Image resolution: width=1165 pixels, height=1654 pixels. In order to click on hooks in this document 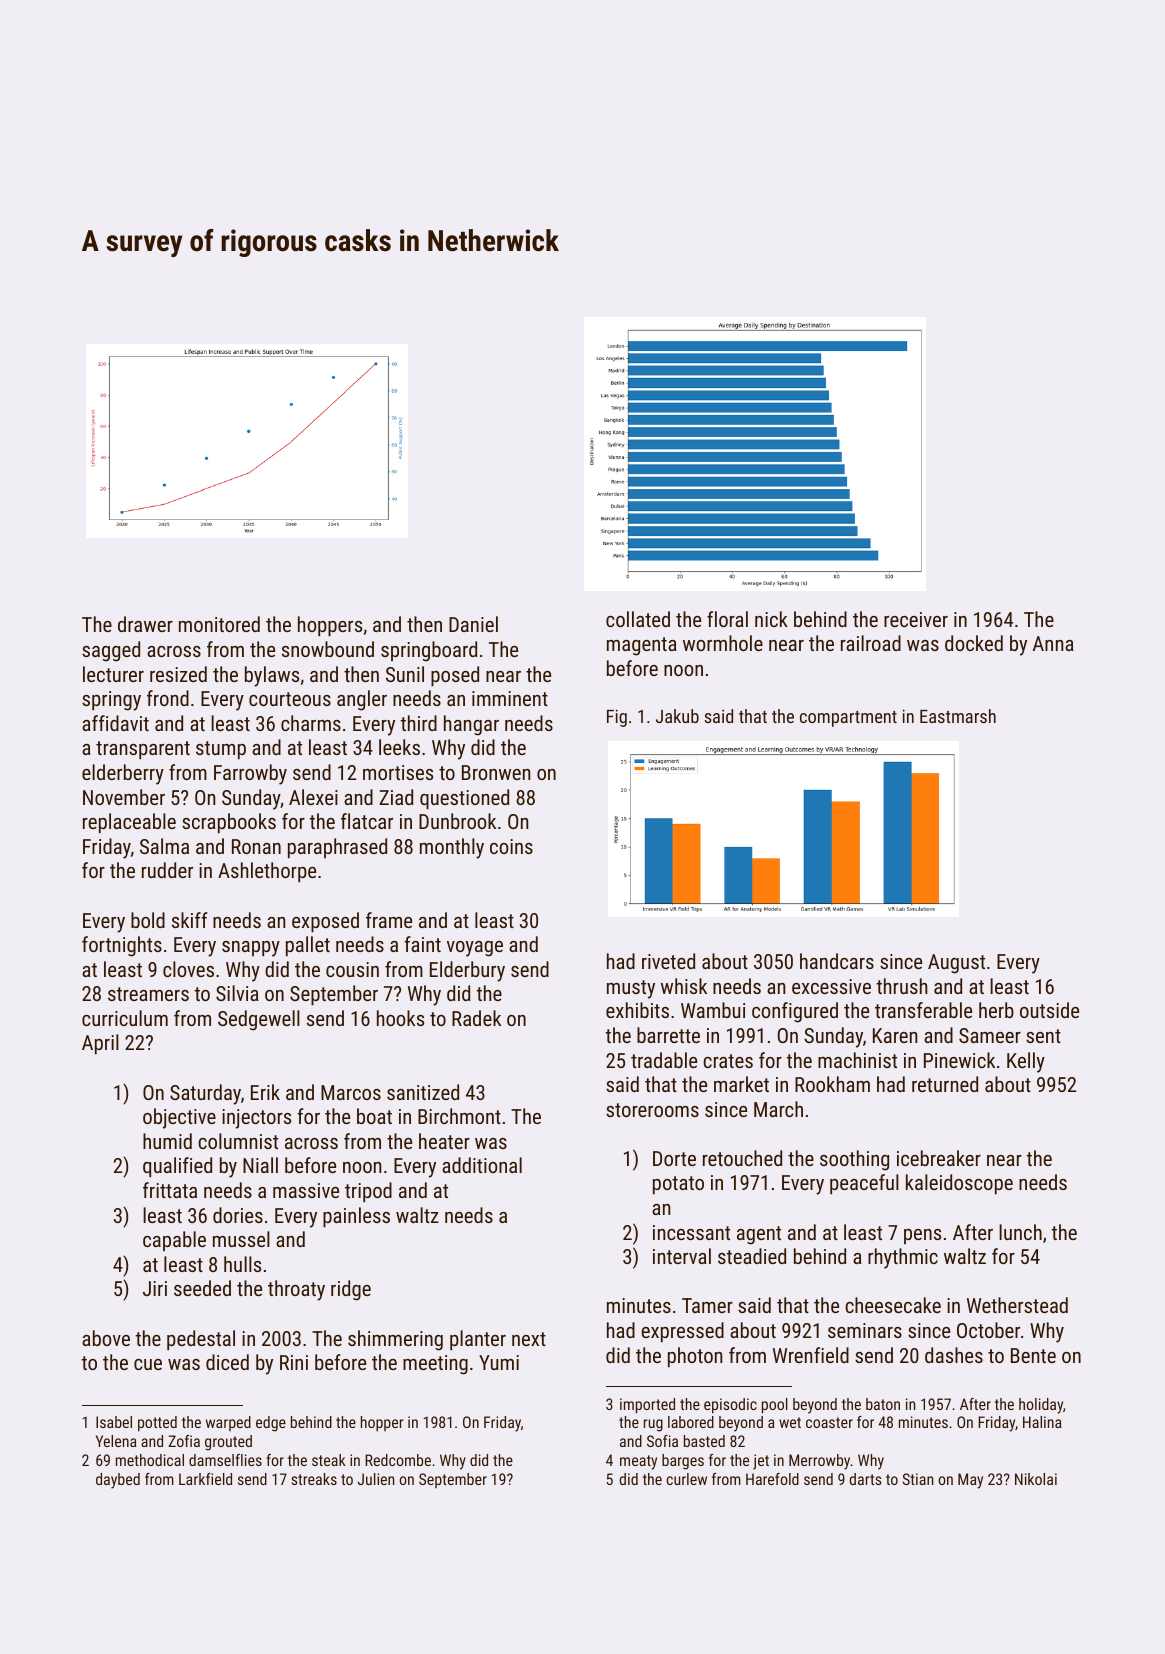, I will do `click(400, 1018)`.
